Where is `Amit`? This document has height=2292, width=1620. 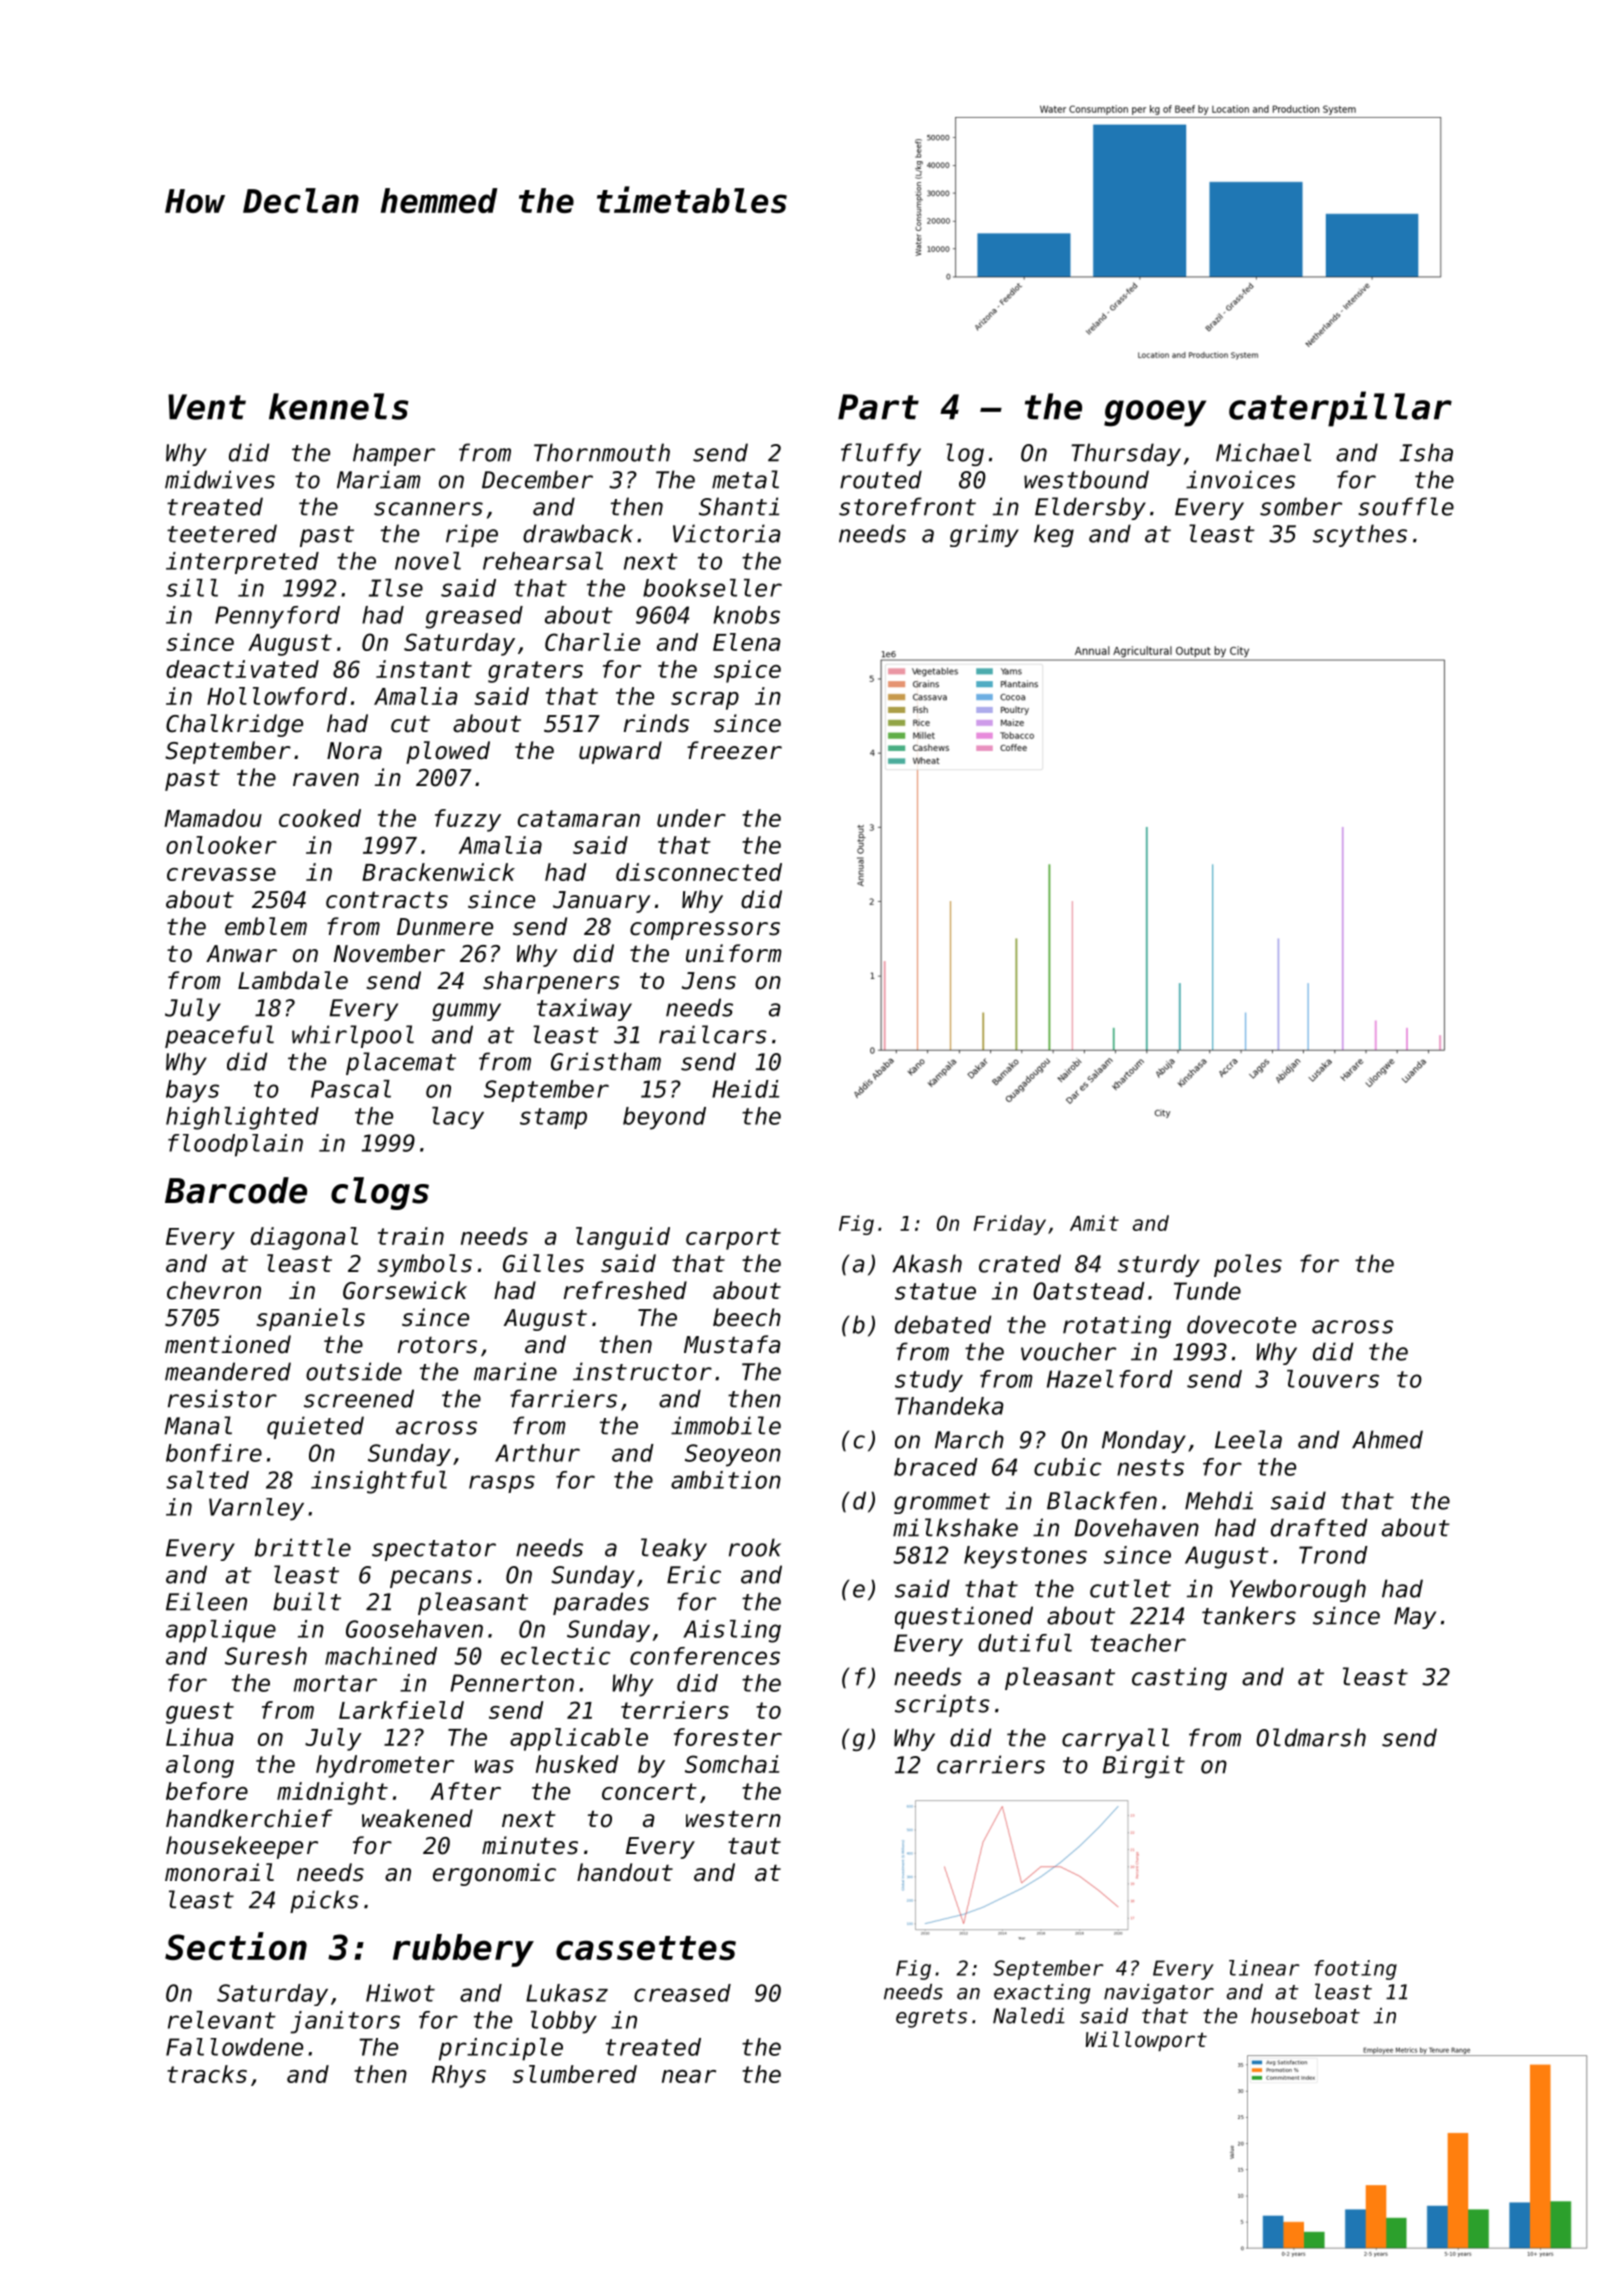
Amit is located at coordinates (1094, 1223).
